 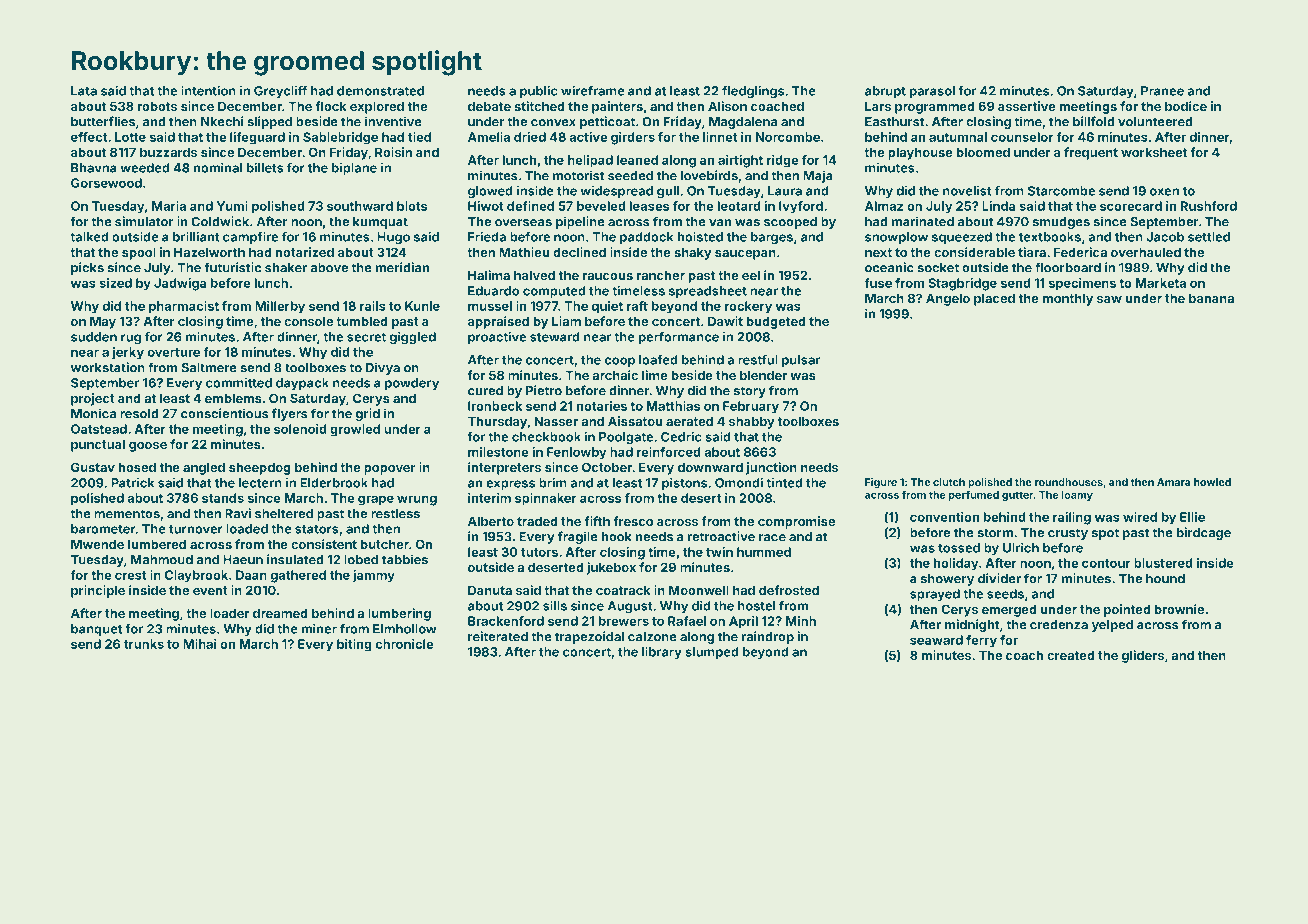 I want to click on petticoat, so click(x=607, y=122).
